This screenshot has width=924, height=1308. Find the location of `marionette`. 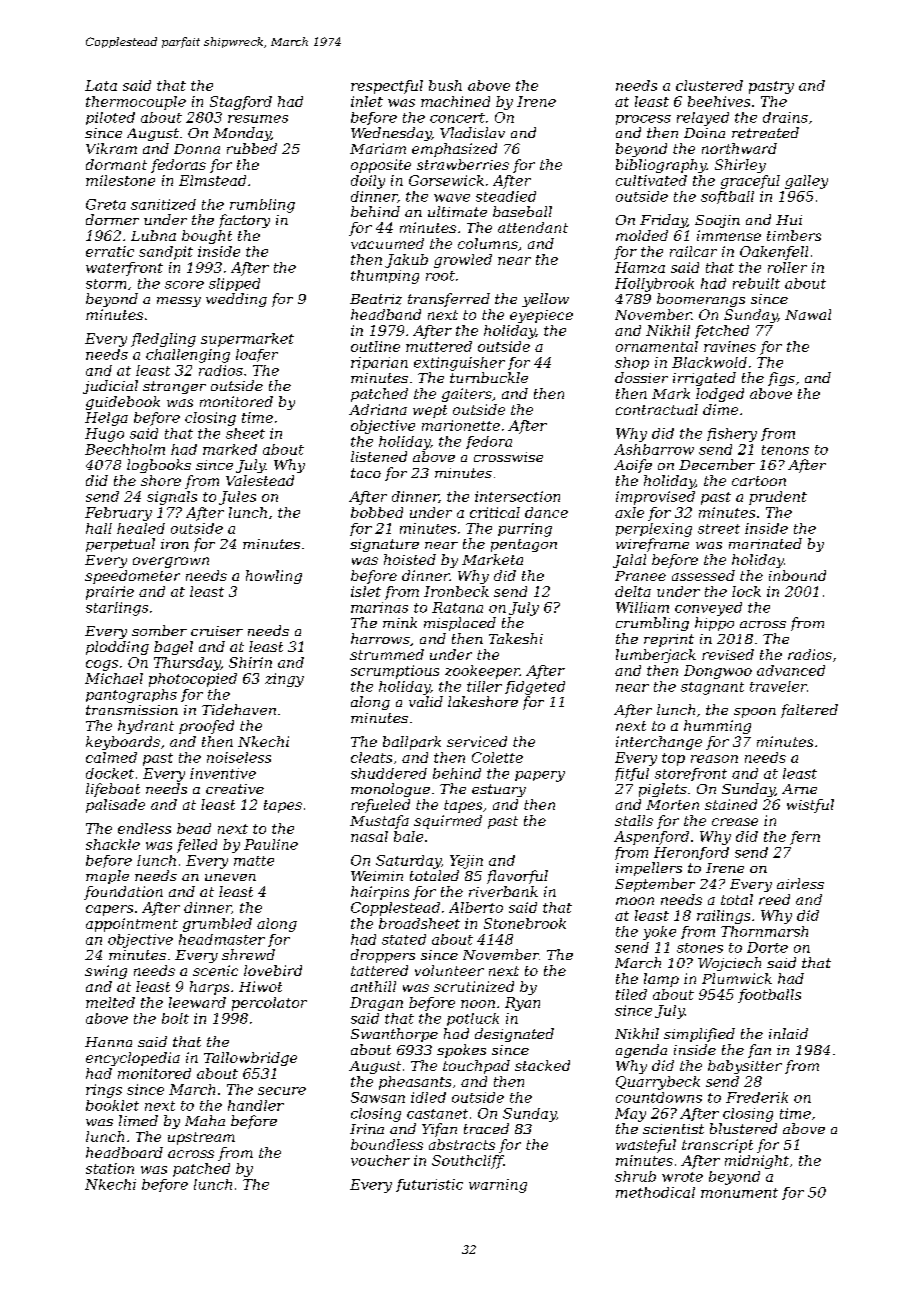

marionette is located at coordinates (461, 425).
